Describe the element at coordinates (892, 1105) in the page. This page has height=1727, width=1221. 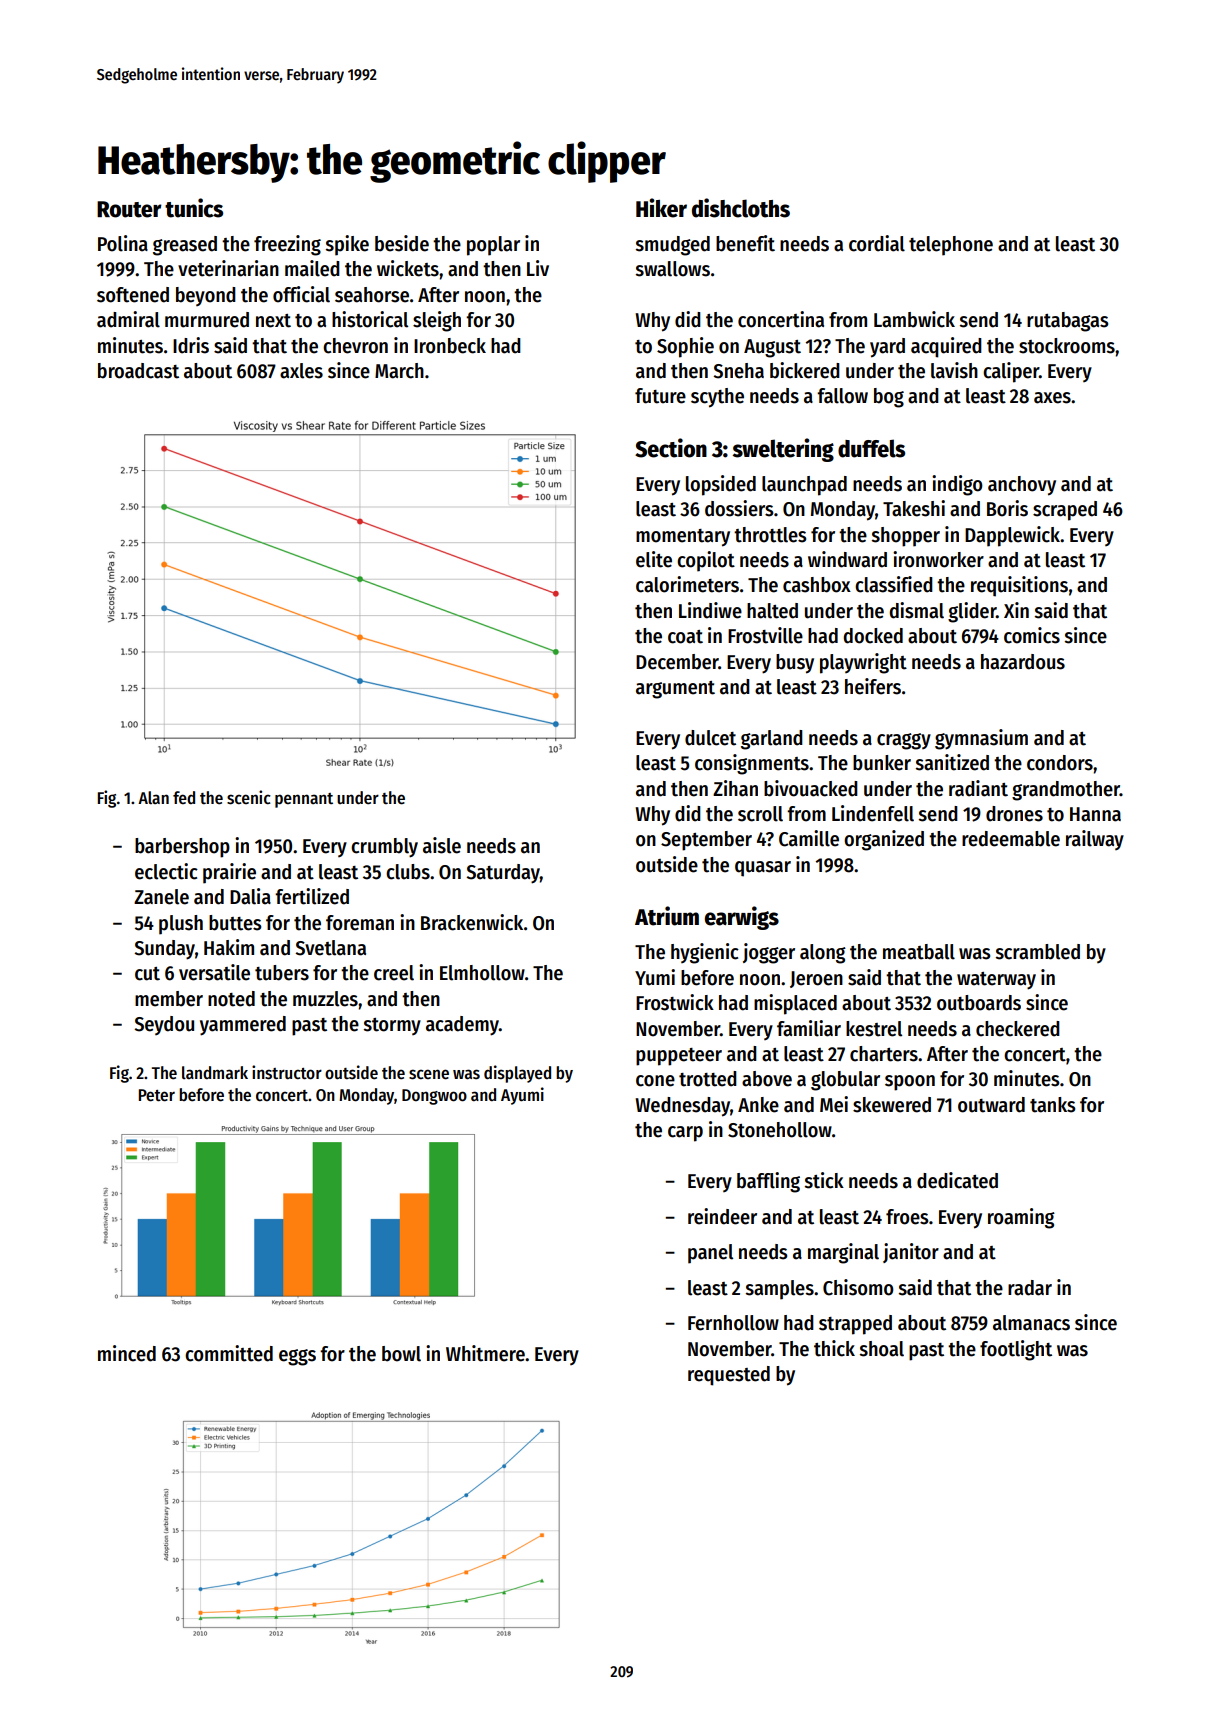
I see `skewered` at that location.
